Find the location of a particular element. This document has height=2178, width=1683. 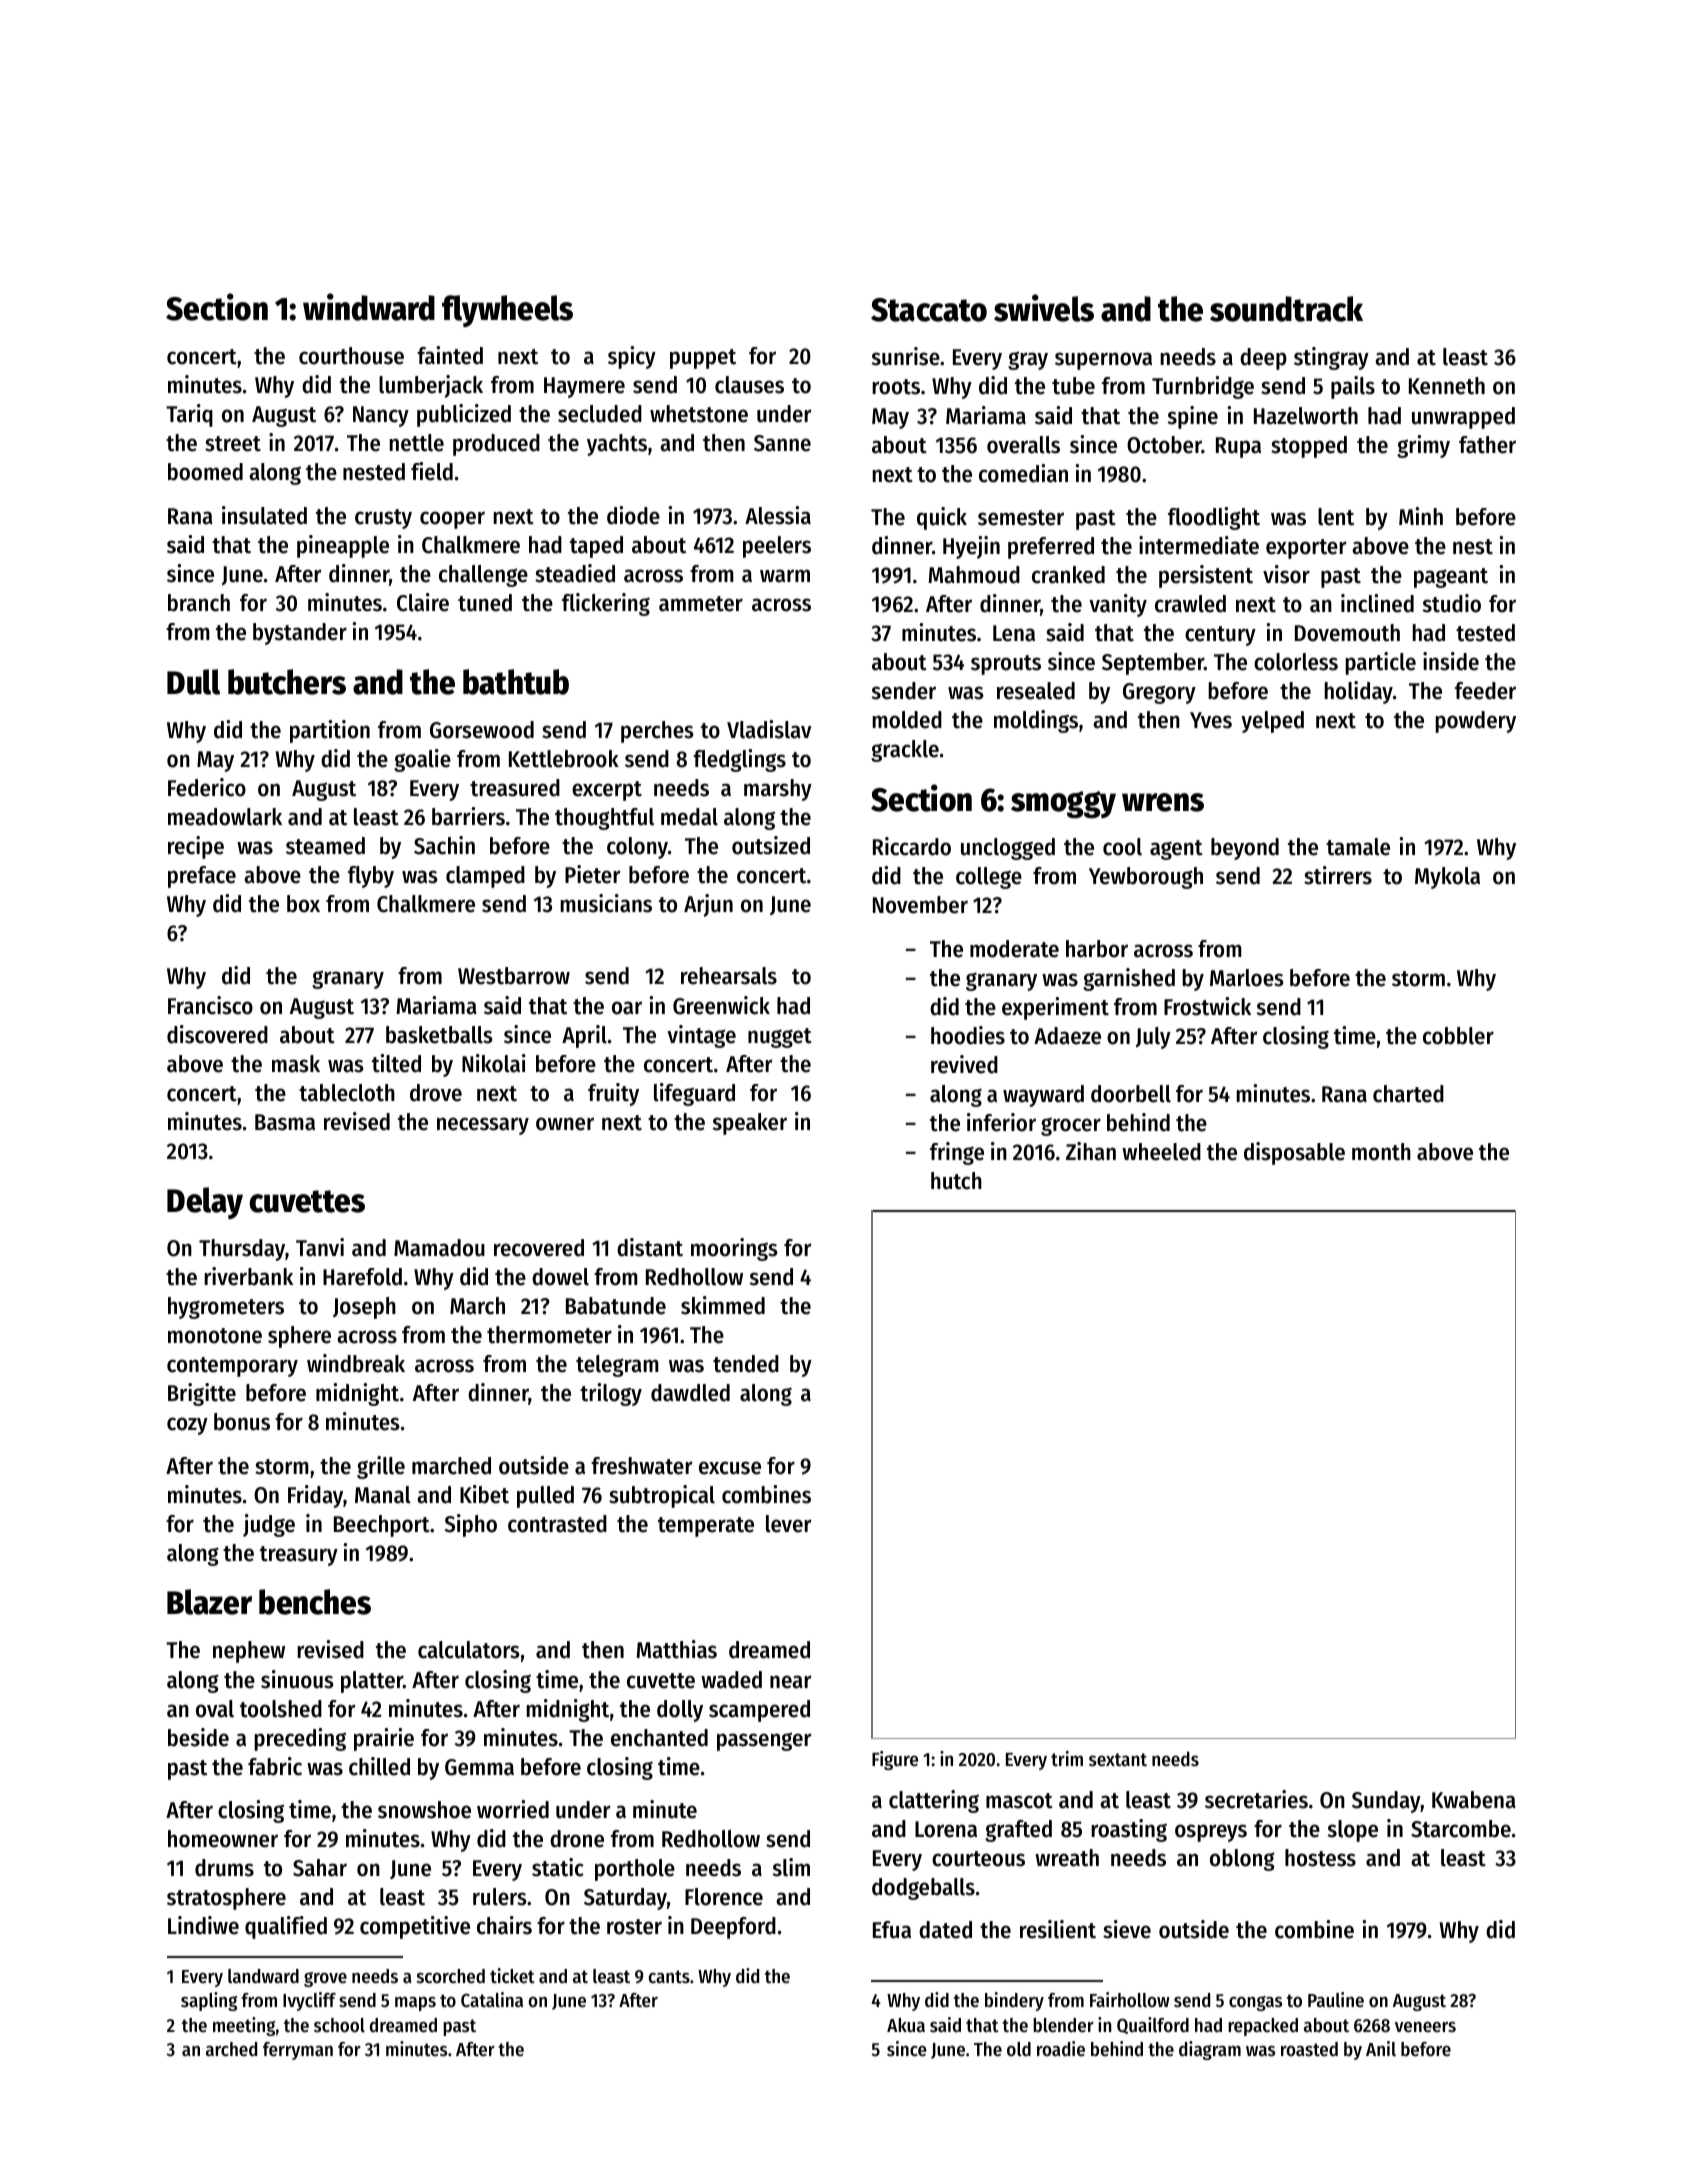

oblong is located at coordinates (1242, 1860).
